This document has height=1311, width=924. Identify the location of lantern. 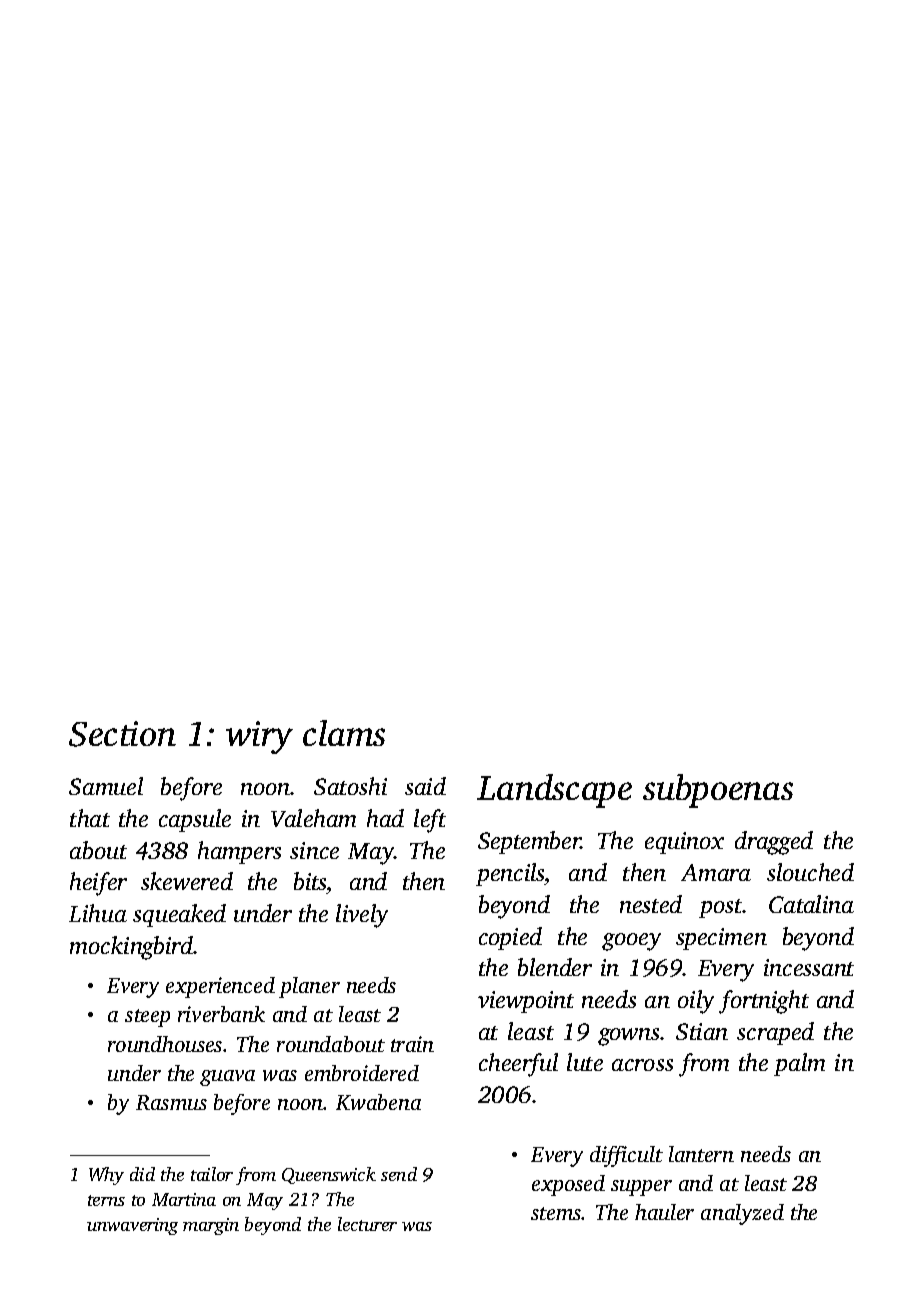
(701, 1154).
